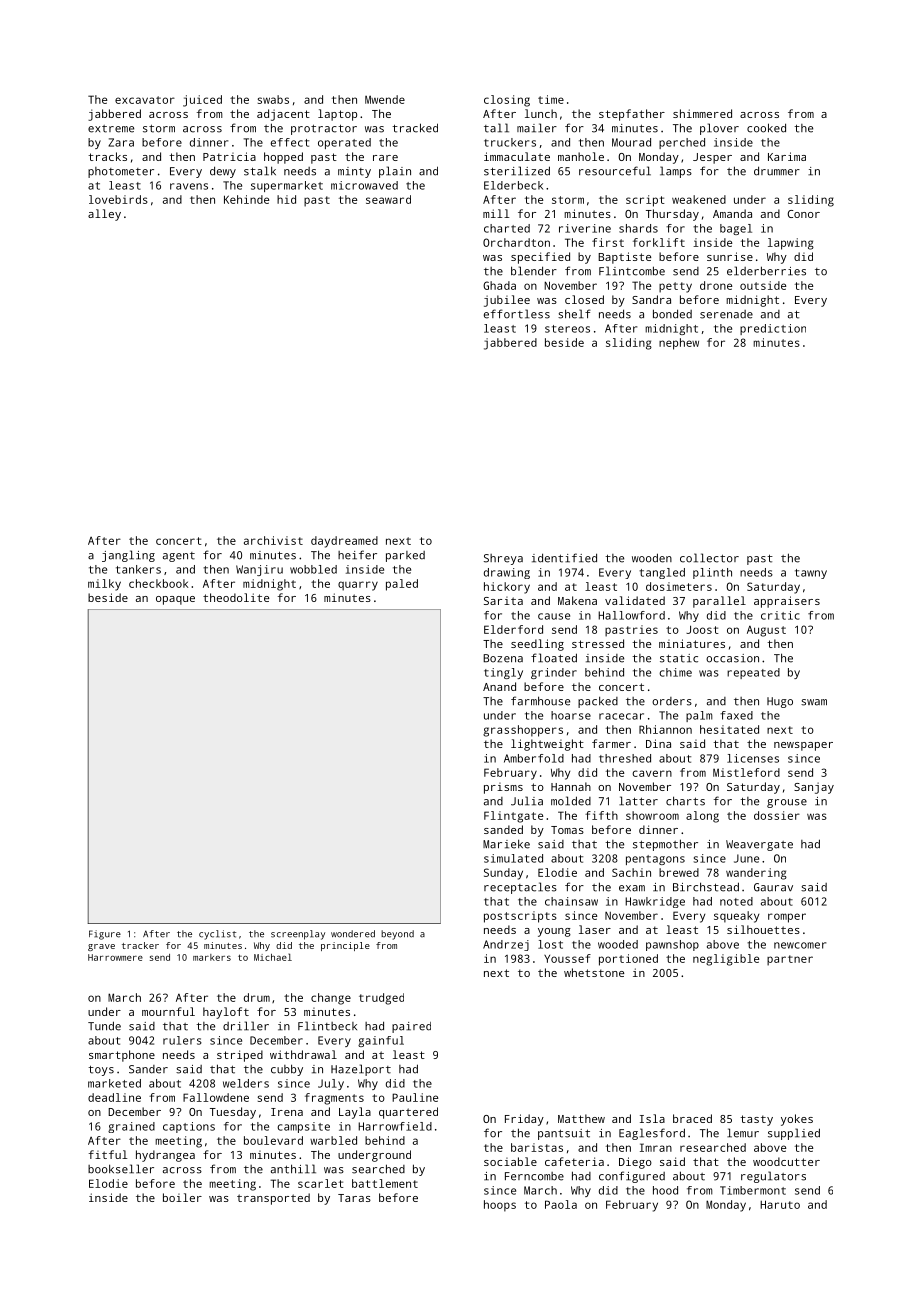 This screenshot has height=1308, width=924. I want to click on cyclist, so click(217, 935).
